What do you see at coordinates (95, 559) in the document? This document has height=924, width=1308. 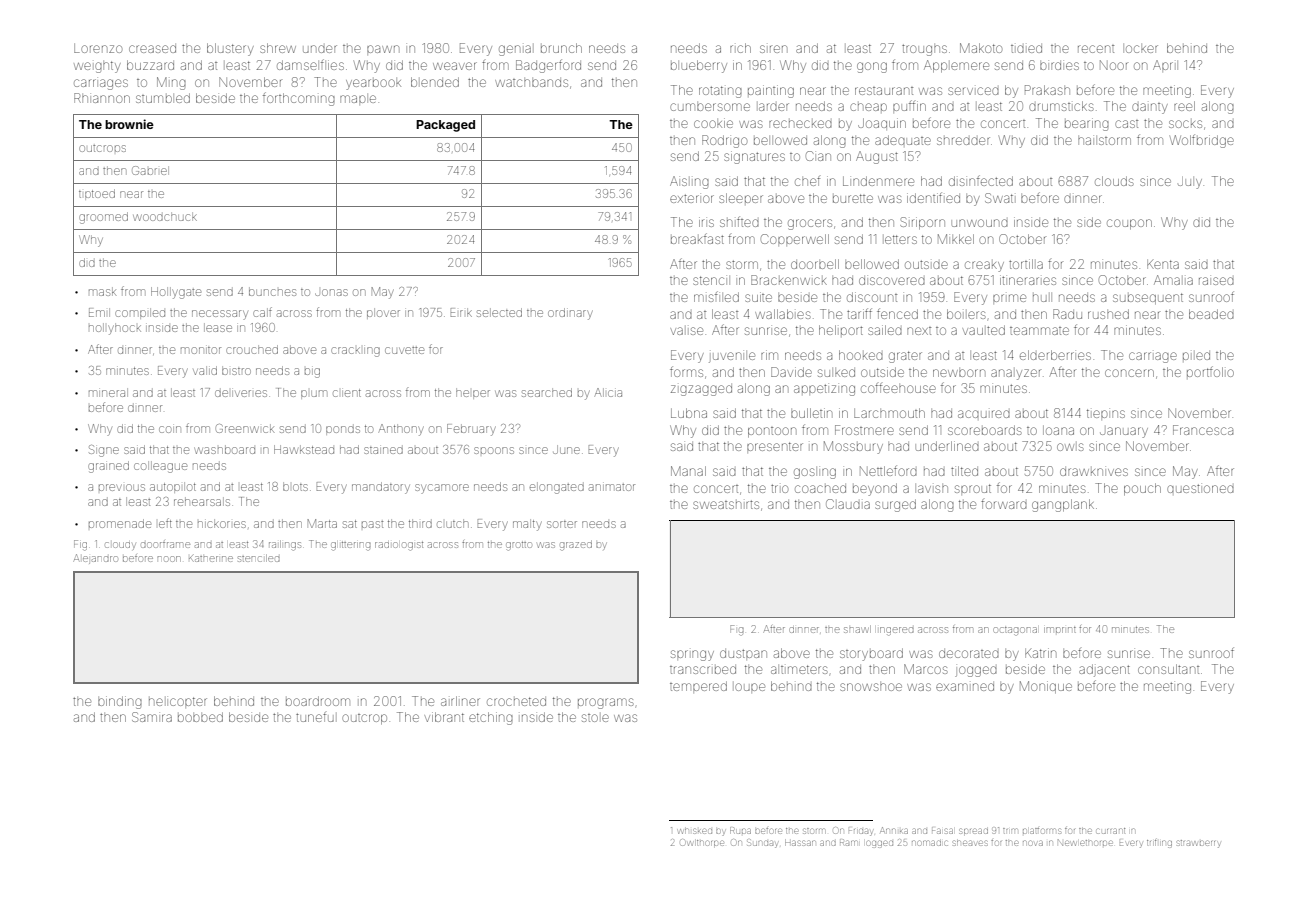 I see `Alejandro` at bounding box center [95, 559].
